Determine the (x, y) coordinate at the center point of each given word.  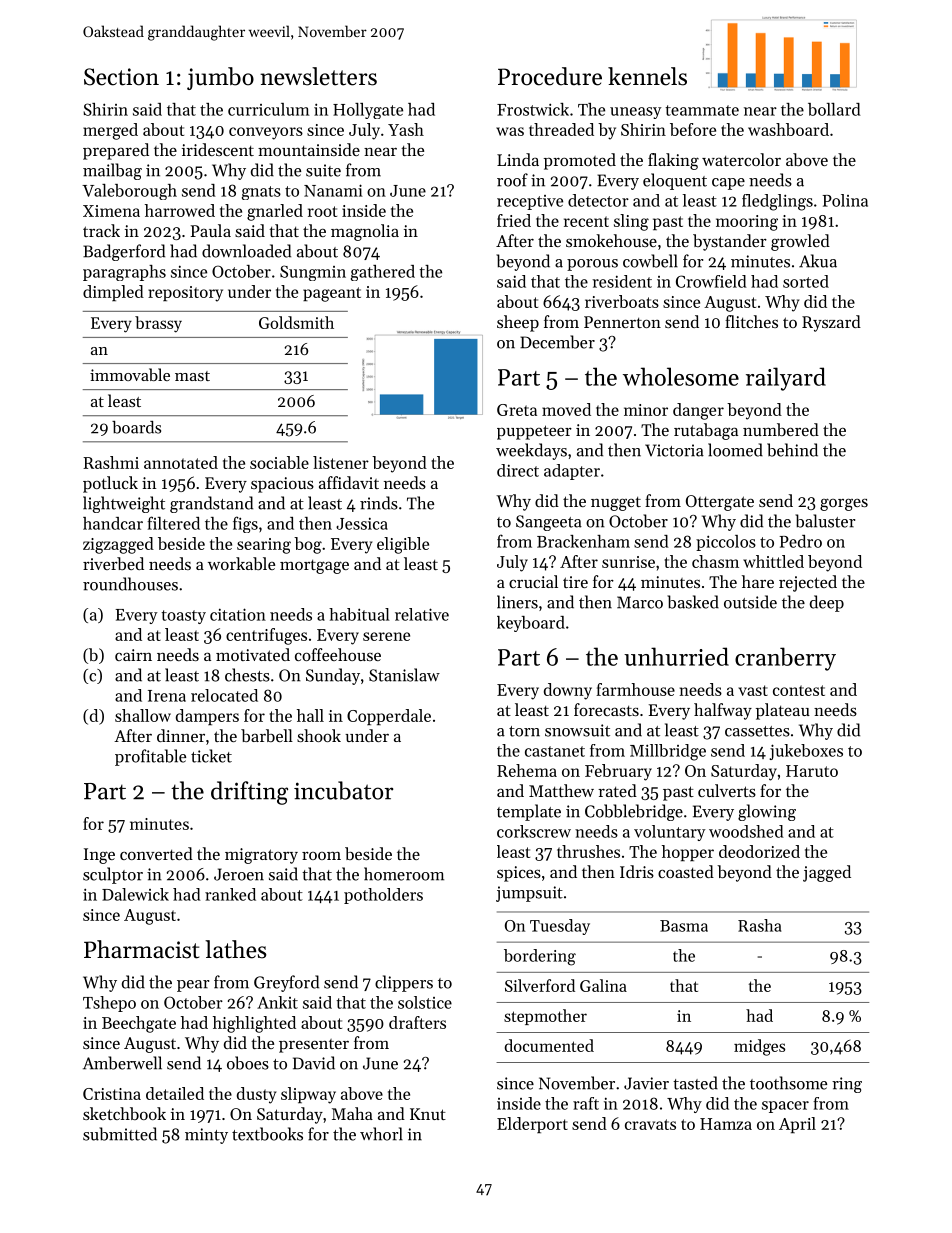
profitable (150, 757)
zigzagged (118, 545)
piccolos (726, 543)
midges (759, 1047)
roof (512, 180)
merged (110, 131)
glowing (767, 812)
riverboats (622, 301)
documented (549, 1045)
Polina (845, 200)
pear (193, 986)
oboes (248, 1063)
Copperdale (389, 717)
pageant (332, 294)
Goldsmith (296, 322)
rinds (379, 503)
